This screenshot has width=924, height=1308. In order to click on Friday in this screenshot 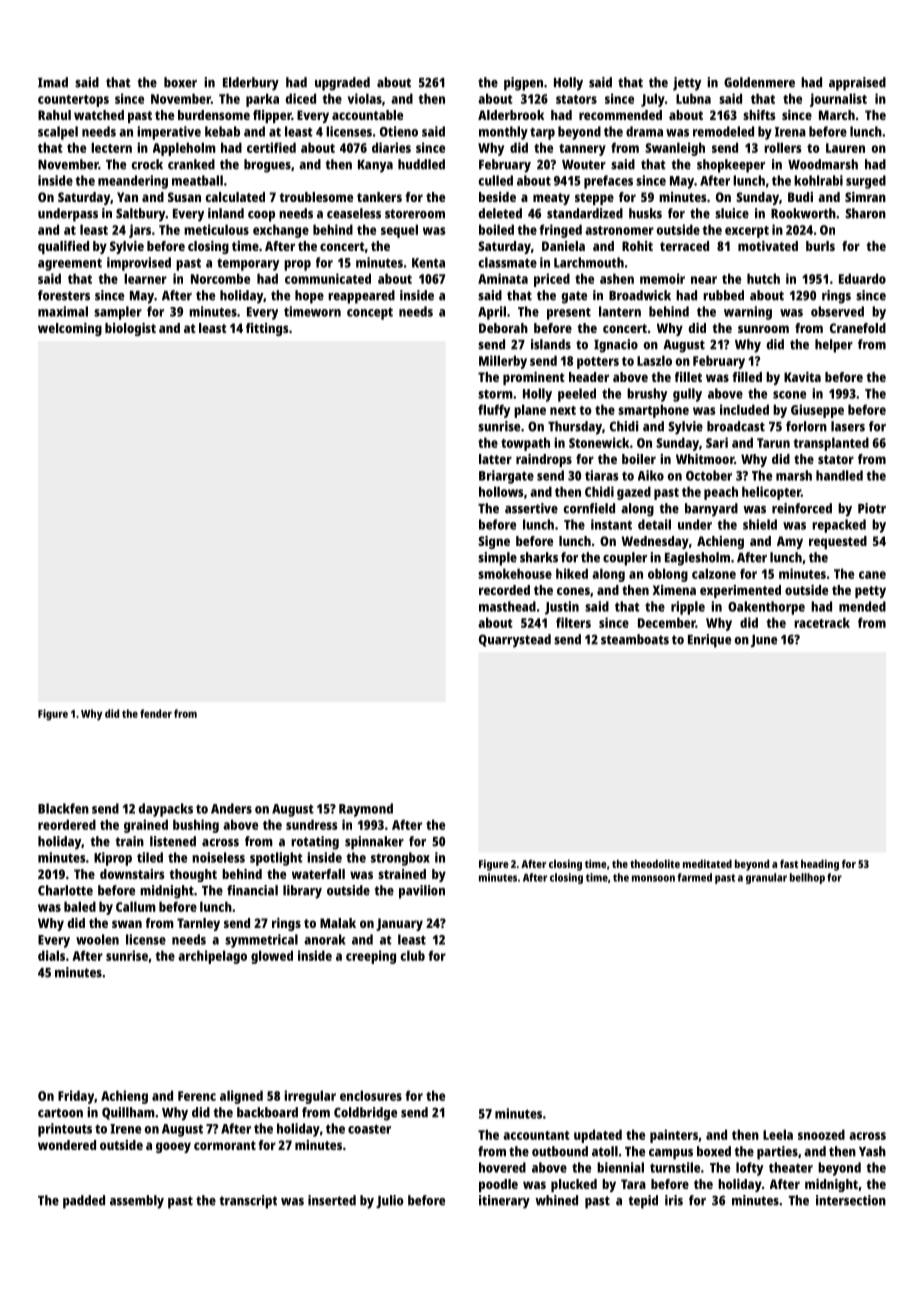, I will do `click(76, 1097)`.
